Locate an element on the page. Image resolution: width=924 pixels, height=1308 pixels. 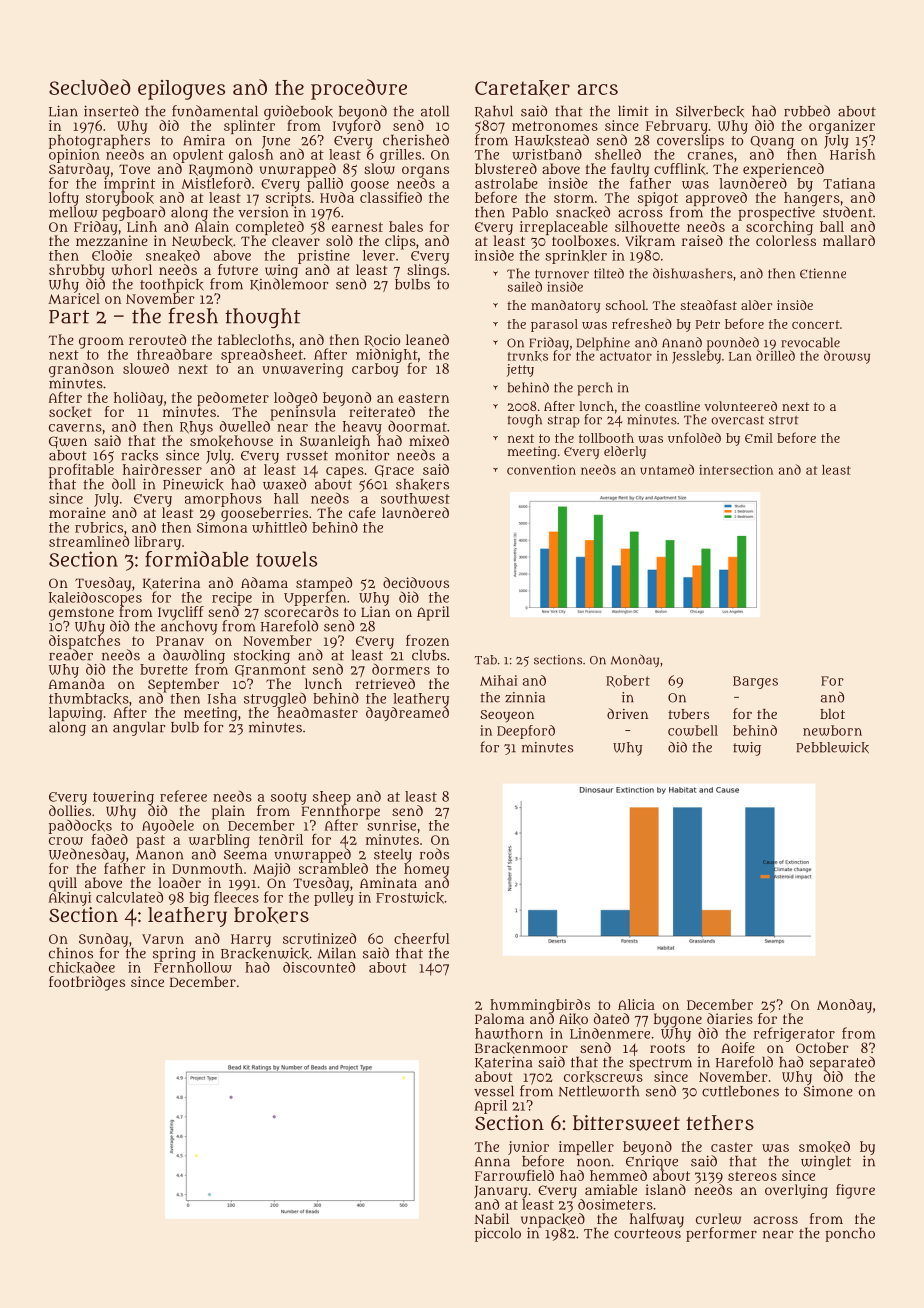
Robert is located at coordinates (628, 681).
